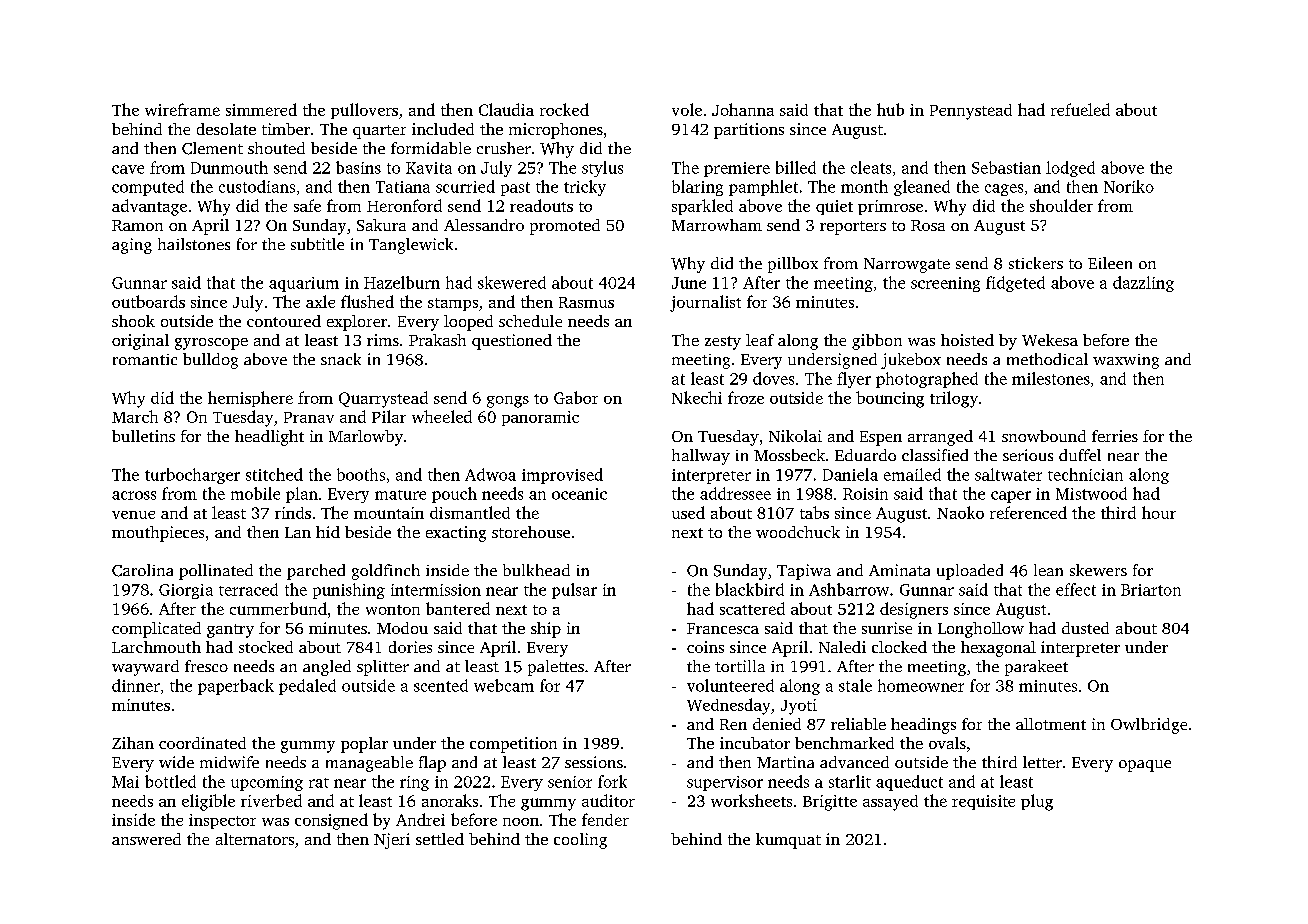 This document has height=924, width=1308. What do you see at coordinates (1149, 726) in the document?
I see `Owlbridge` at bounding box center [1149, 726].
